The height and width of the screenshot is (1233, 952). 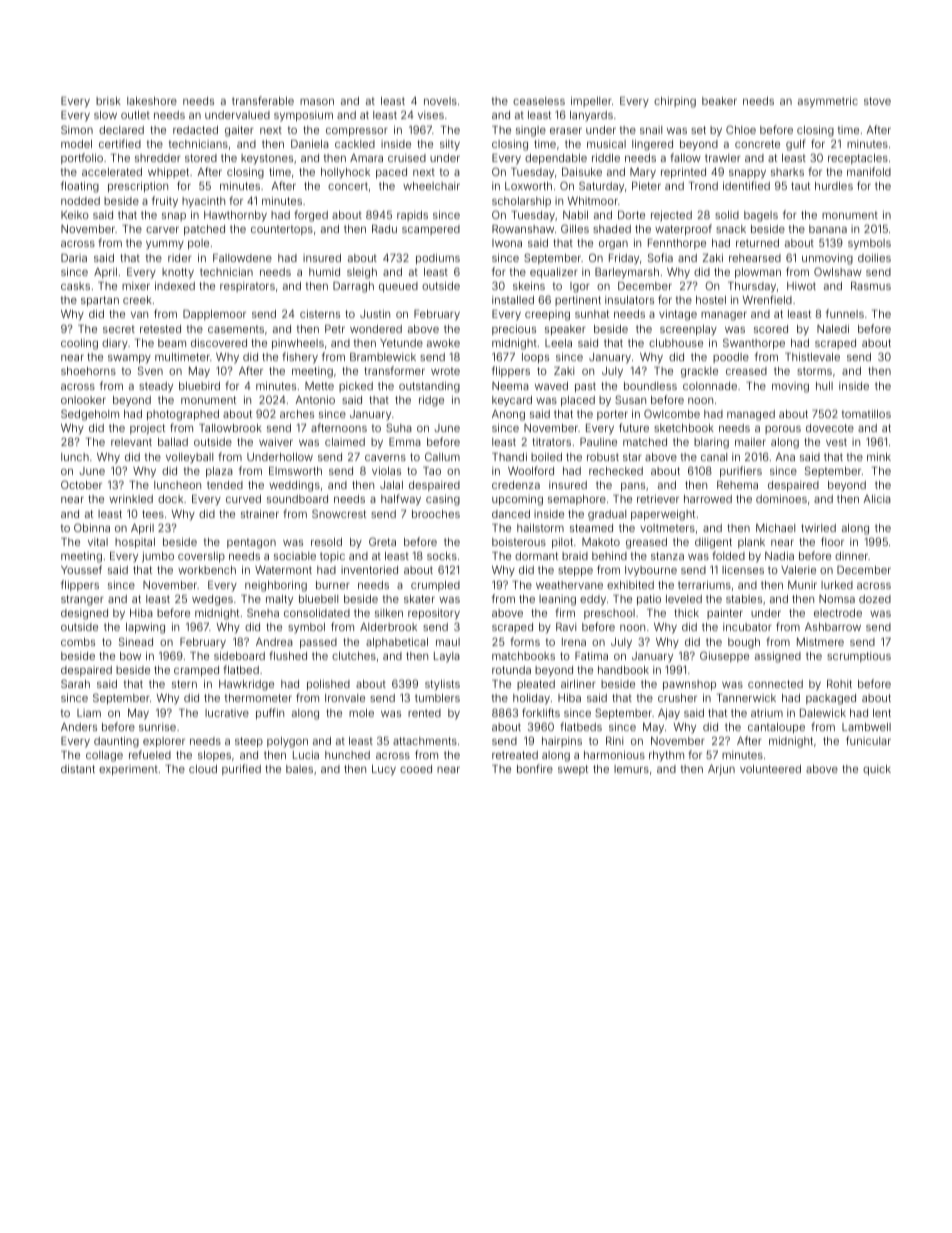 What do you see at coordinates (440, 101) in the screenshot?
I see `novels` at bounding box center [440, 101].
